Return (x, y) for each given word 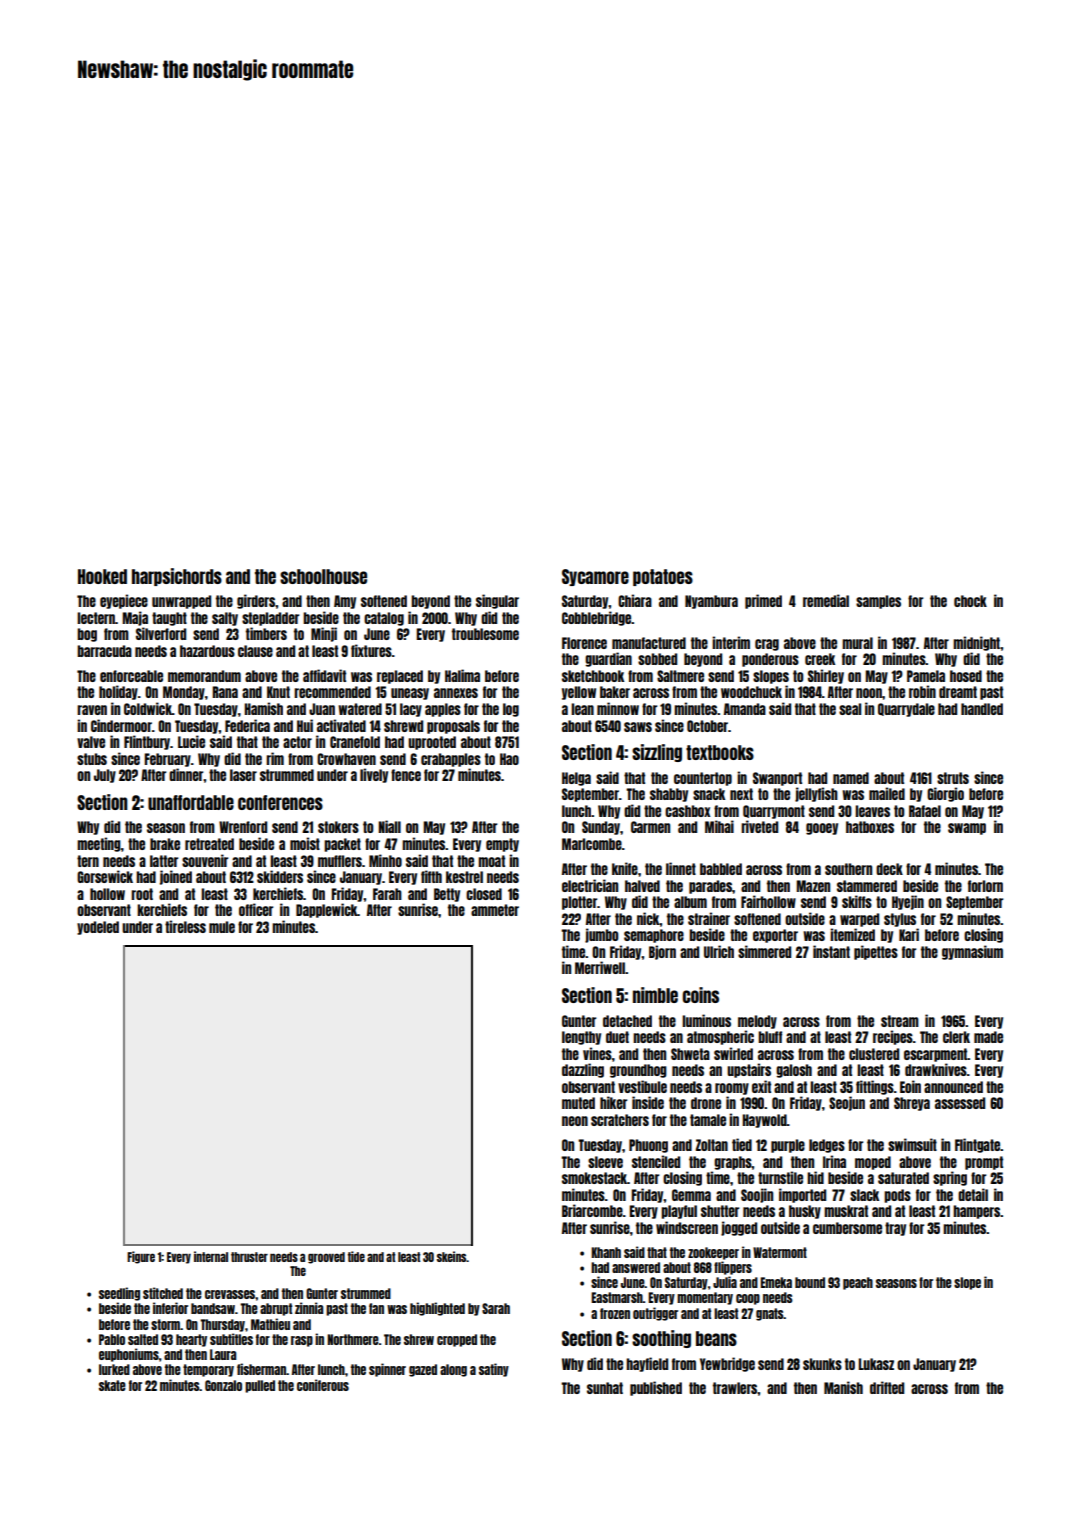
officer (256, 909)
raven (92, 710)
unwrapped (181, 602)
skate (112, 1385)
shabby (669, 795)
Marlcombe (592, 844)
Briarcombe (592, 1210)
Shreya (912, 1104)
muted (578, 1103)
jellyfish (816, 794)
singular (497, 601)
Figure (141, 1257)
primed (763, 601)
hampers (977, 1212)
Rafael (925, 811)
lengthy (581, 1038)
